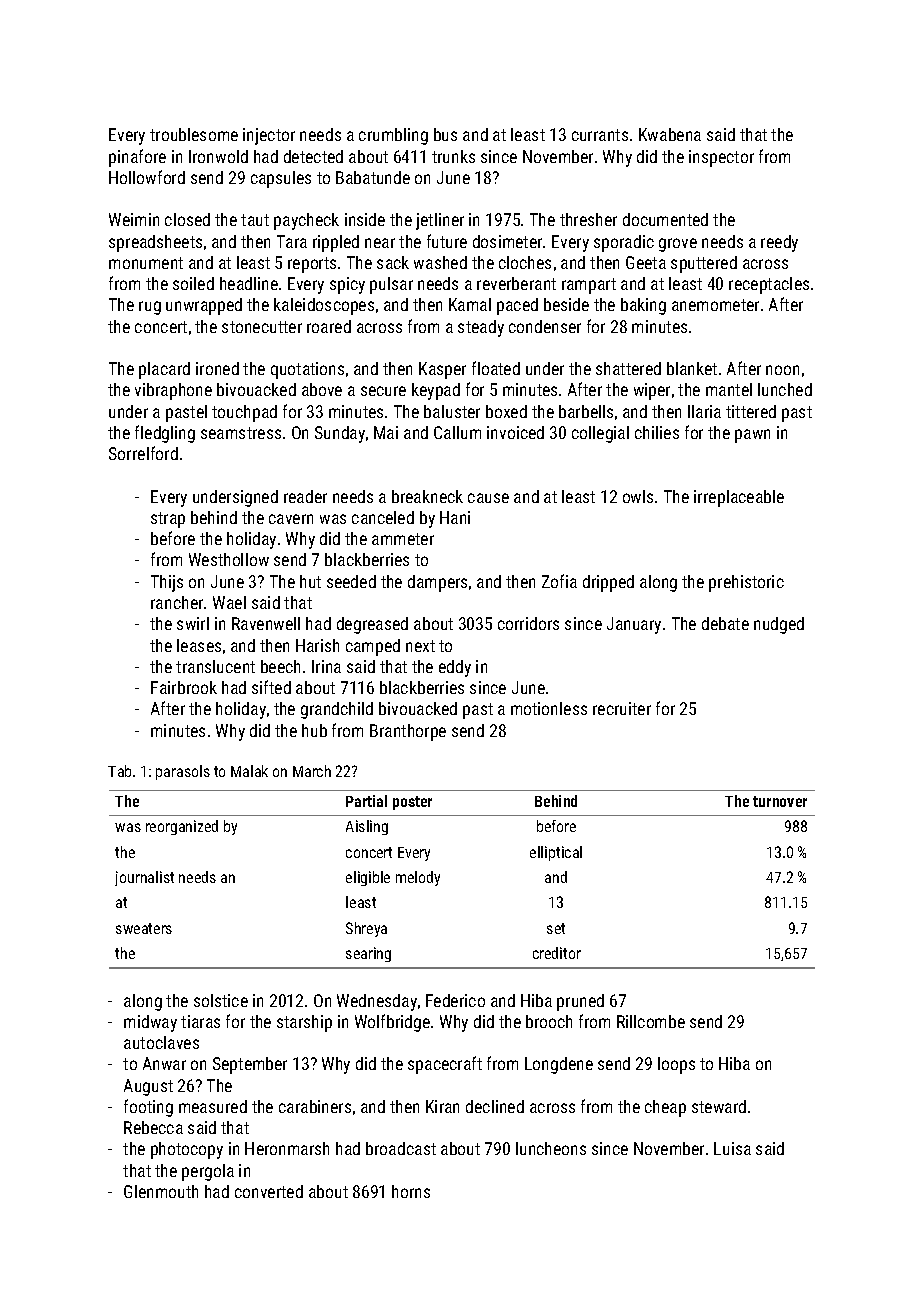  What do you see at coordinates (622, 708) in the image?
I see `recruiter` at bounding box center [622, 708].
